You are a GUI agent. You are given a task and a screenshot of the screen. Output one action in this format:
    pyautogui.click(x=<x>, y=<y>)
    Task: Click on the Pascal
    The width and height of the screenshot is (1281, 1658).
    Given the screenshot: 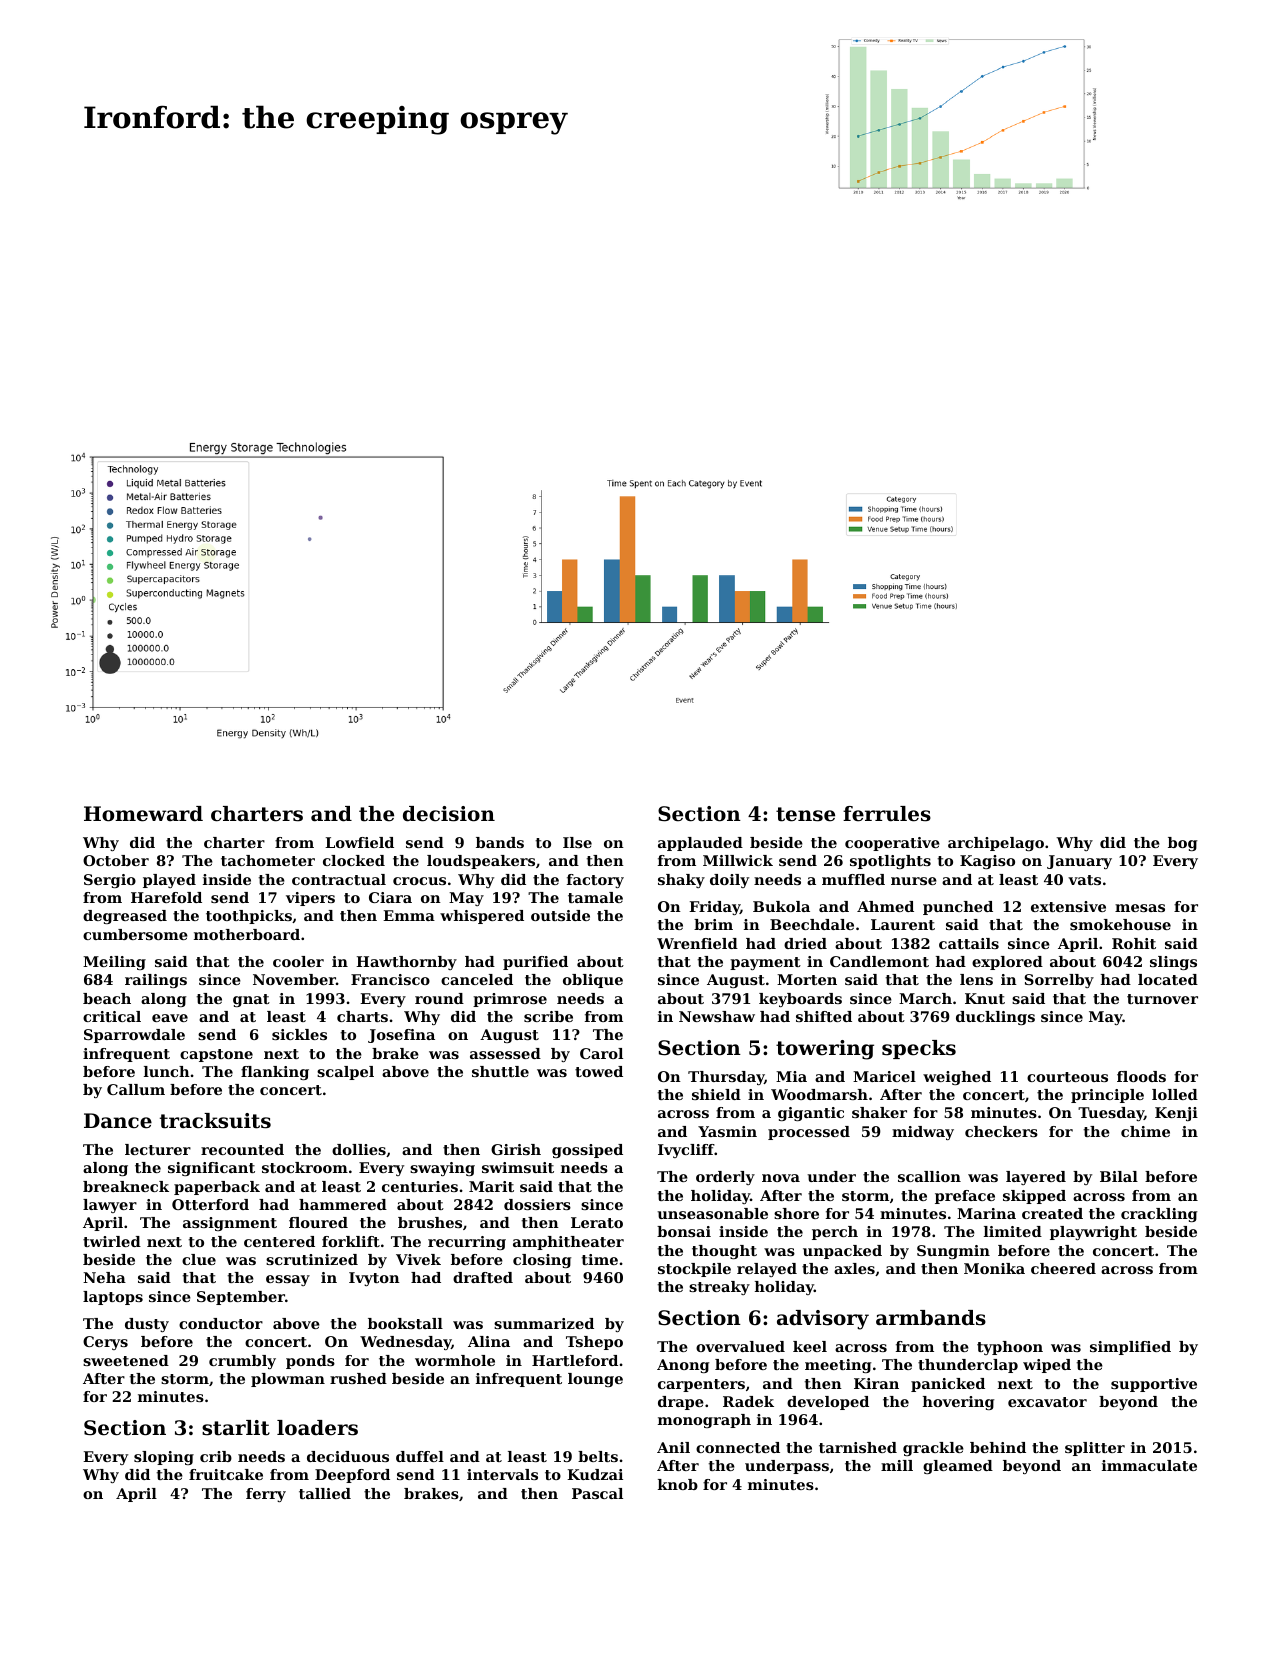 What is the action you would take?
    pyautogui.click(x=597, y=1493)
